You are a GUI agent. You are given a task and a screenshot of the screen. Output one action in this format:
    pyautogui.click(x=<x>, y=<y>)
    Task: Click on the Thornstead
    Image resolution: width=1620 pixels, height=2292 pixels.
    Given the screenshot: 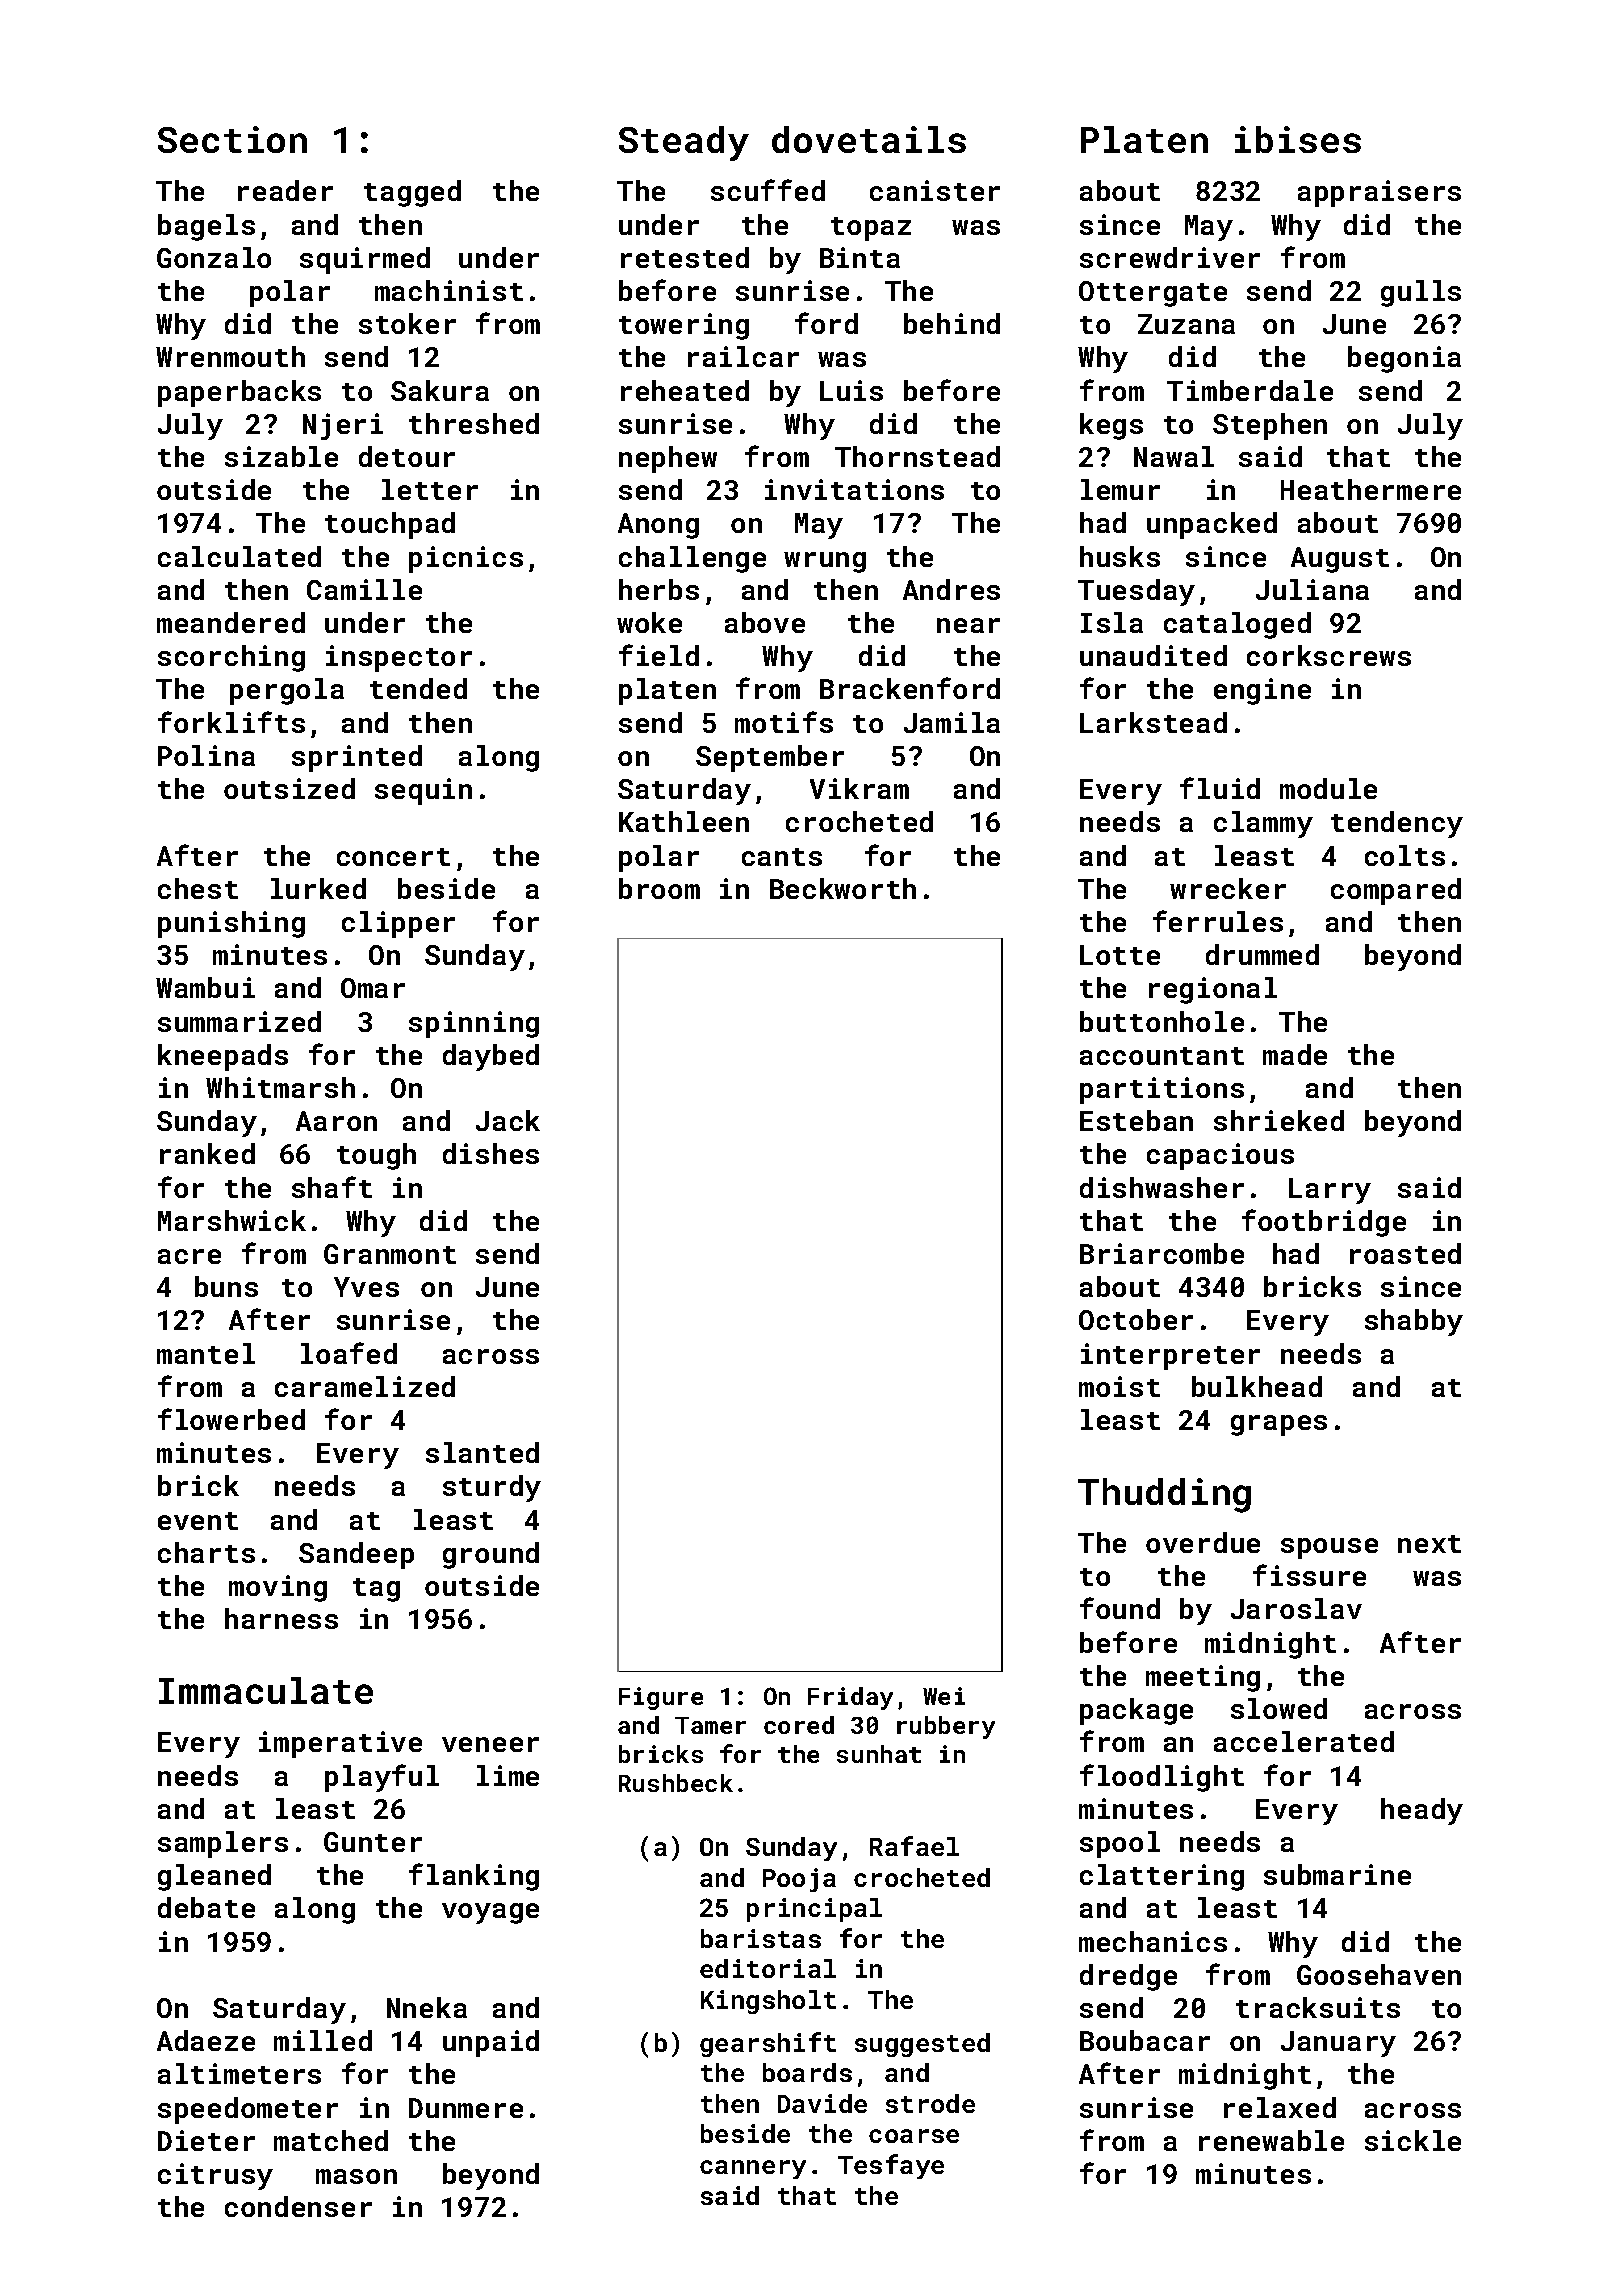 What is the action you would take?
    pyautogui.click(x=917, y=456)
